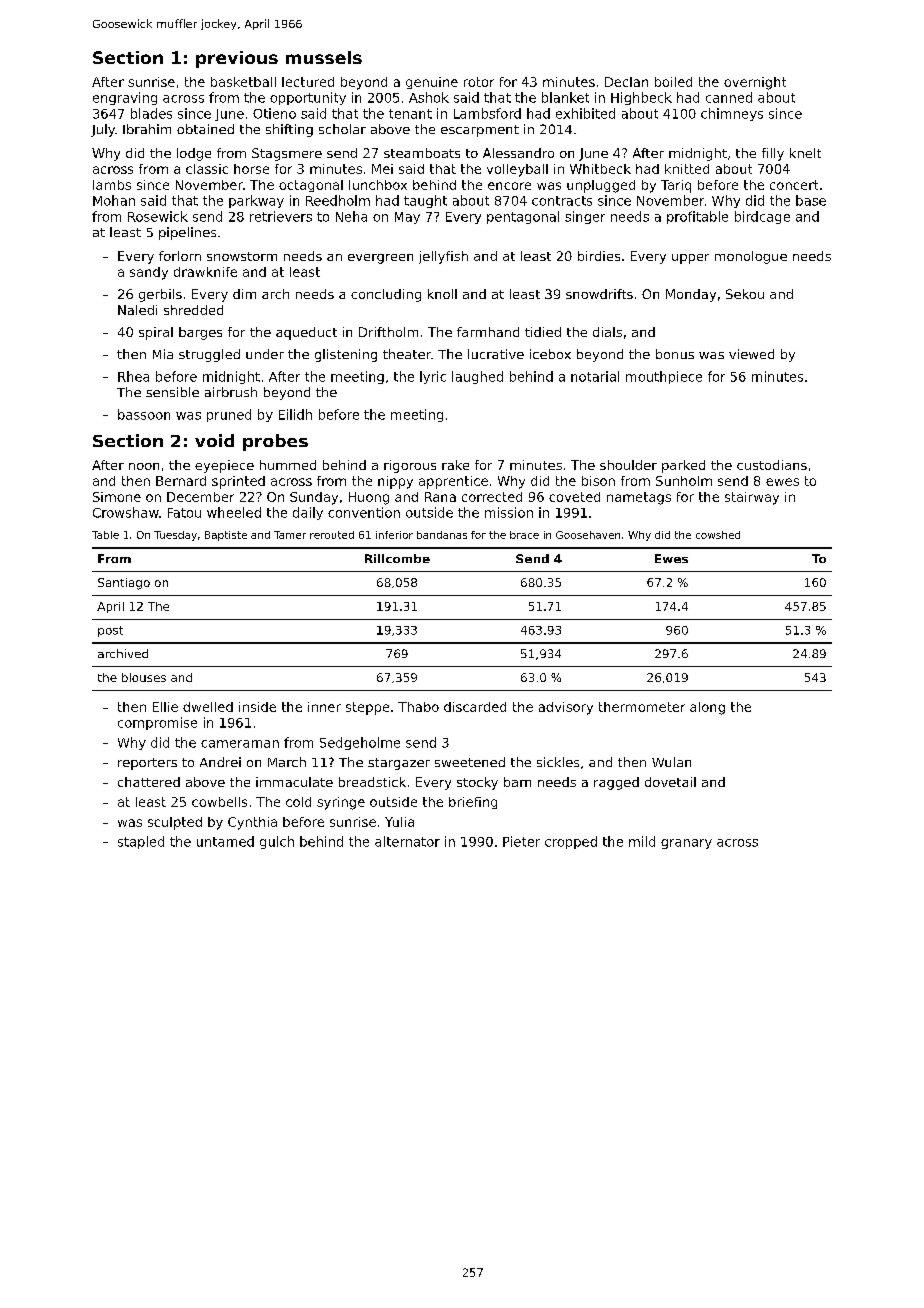  What do you see at coordinates (295, 414) in the screenshot?
I see `Eilidh` at bounding box center [295, 414].
